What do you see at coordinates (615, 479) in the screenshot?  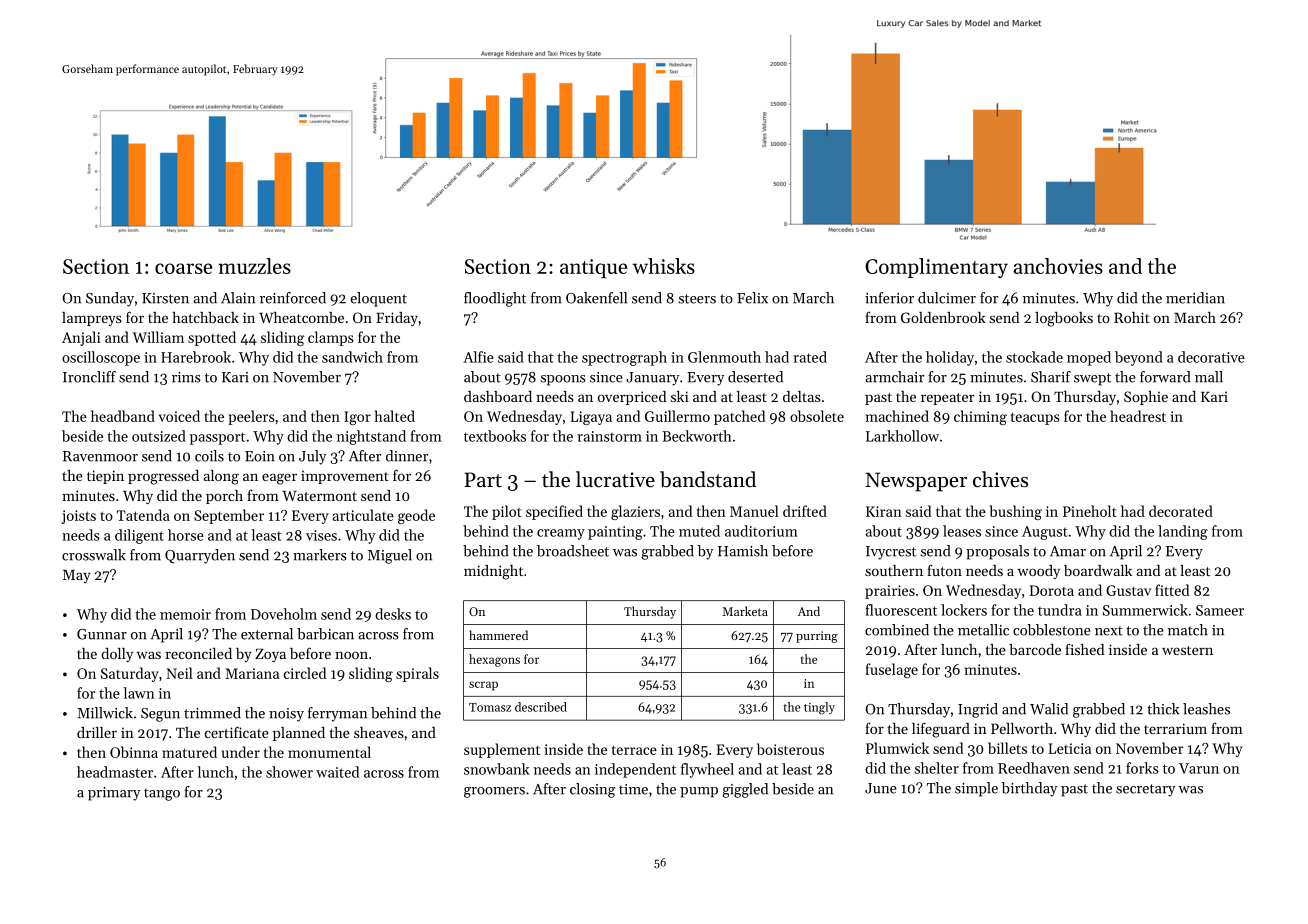 I see `lucrative` at bounding box center [615, 479].
